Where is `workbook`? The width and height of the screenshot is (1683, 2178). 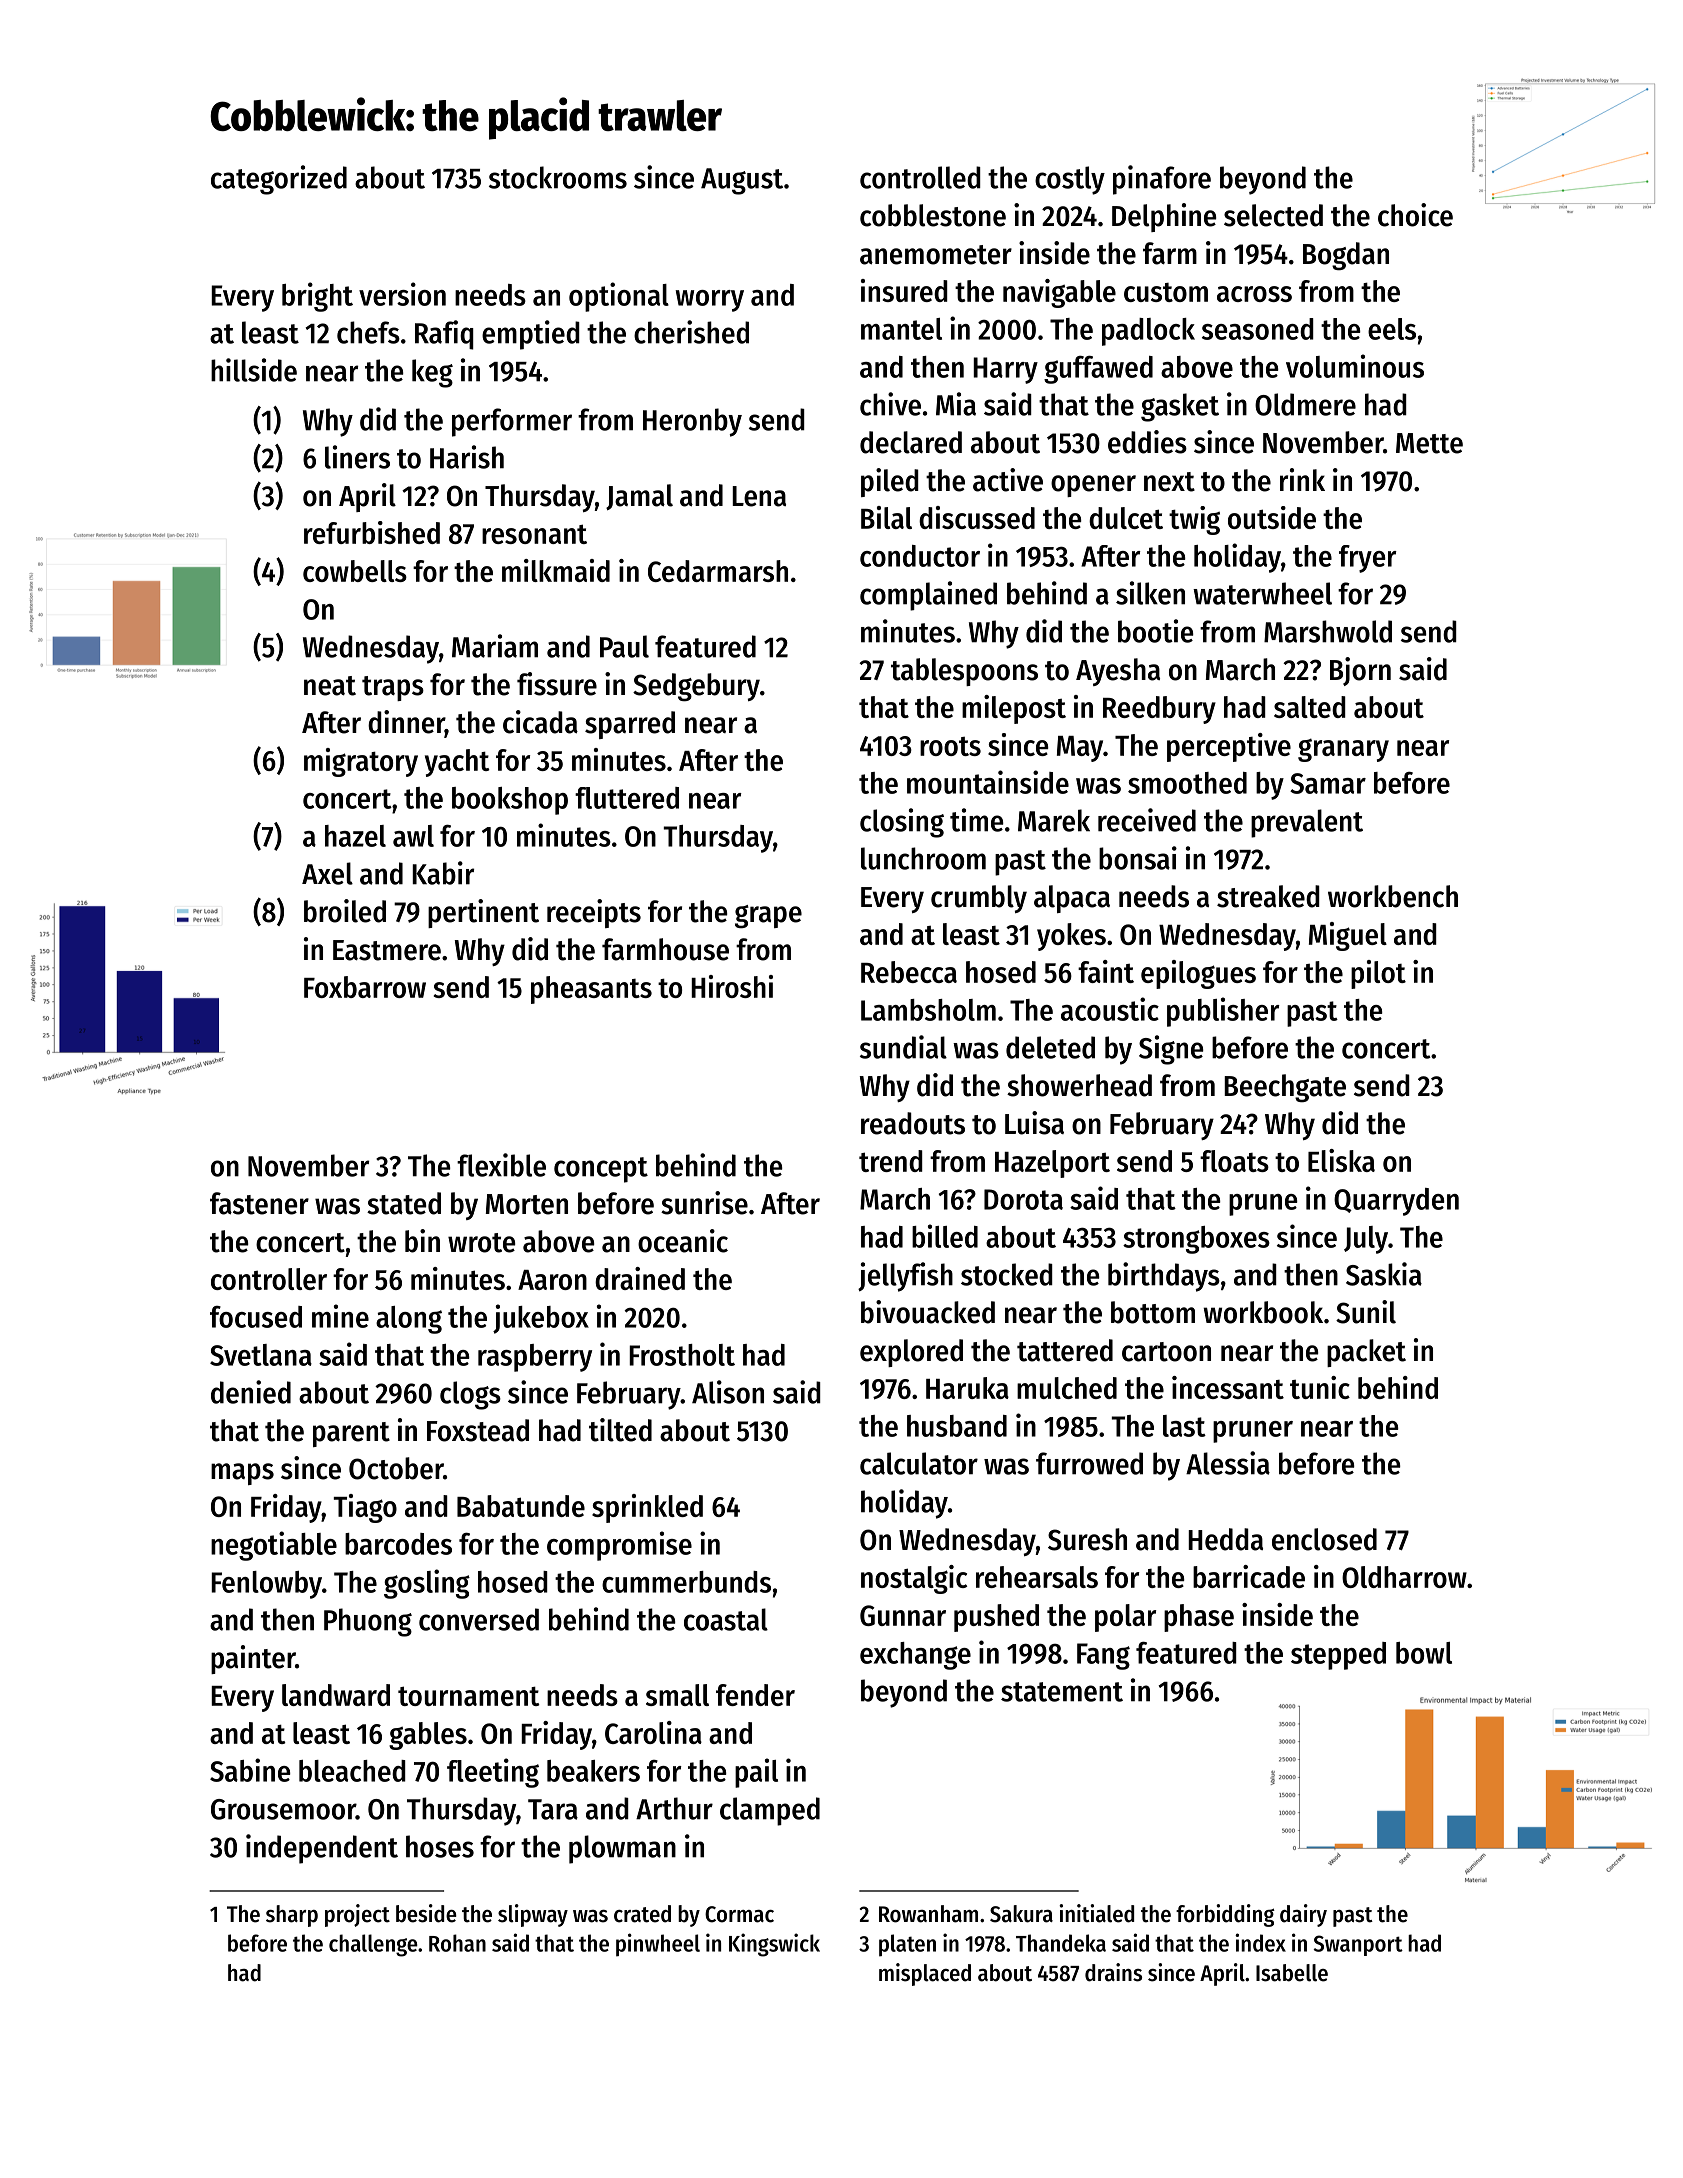 workbook is located at coordinates (1263, 1312).
